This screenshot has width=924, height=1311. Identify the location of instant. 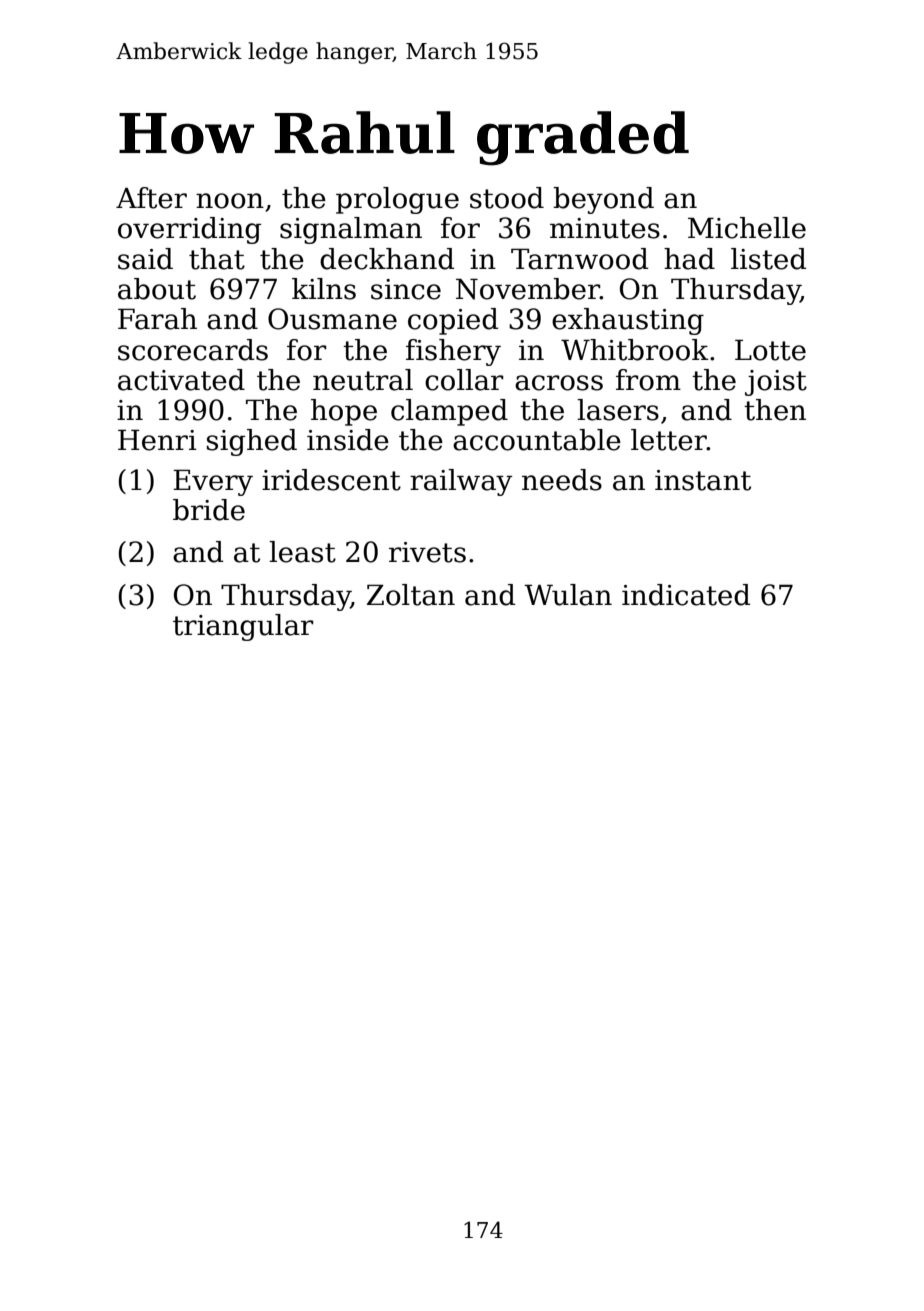
(703, 480).
